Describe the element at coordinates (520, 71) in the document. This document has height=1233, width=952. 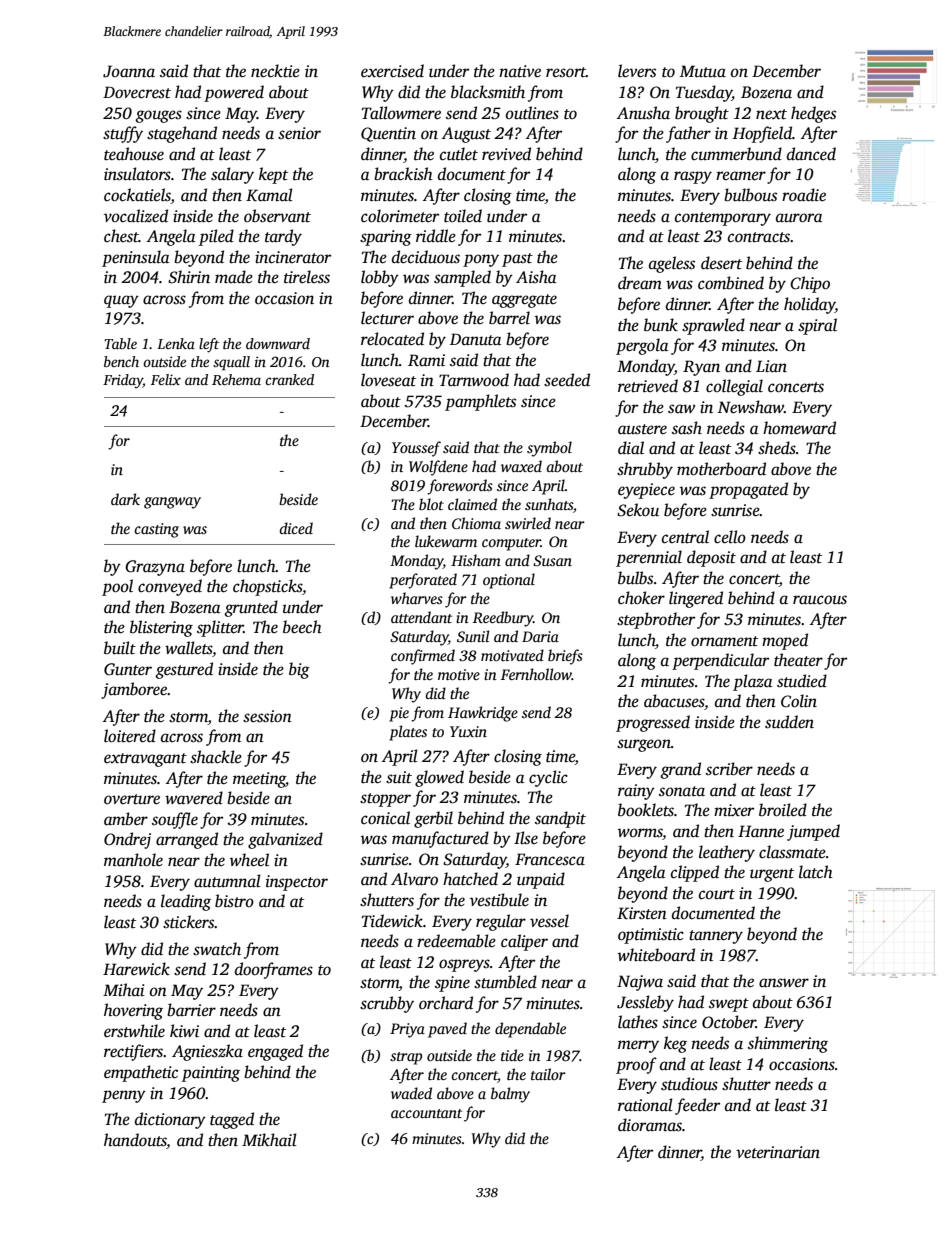
I see `native` at that location.
